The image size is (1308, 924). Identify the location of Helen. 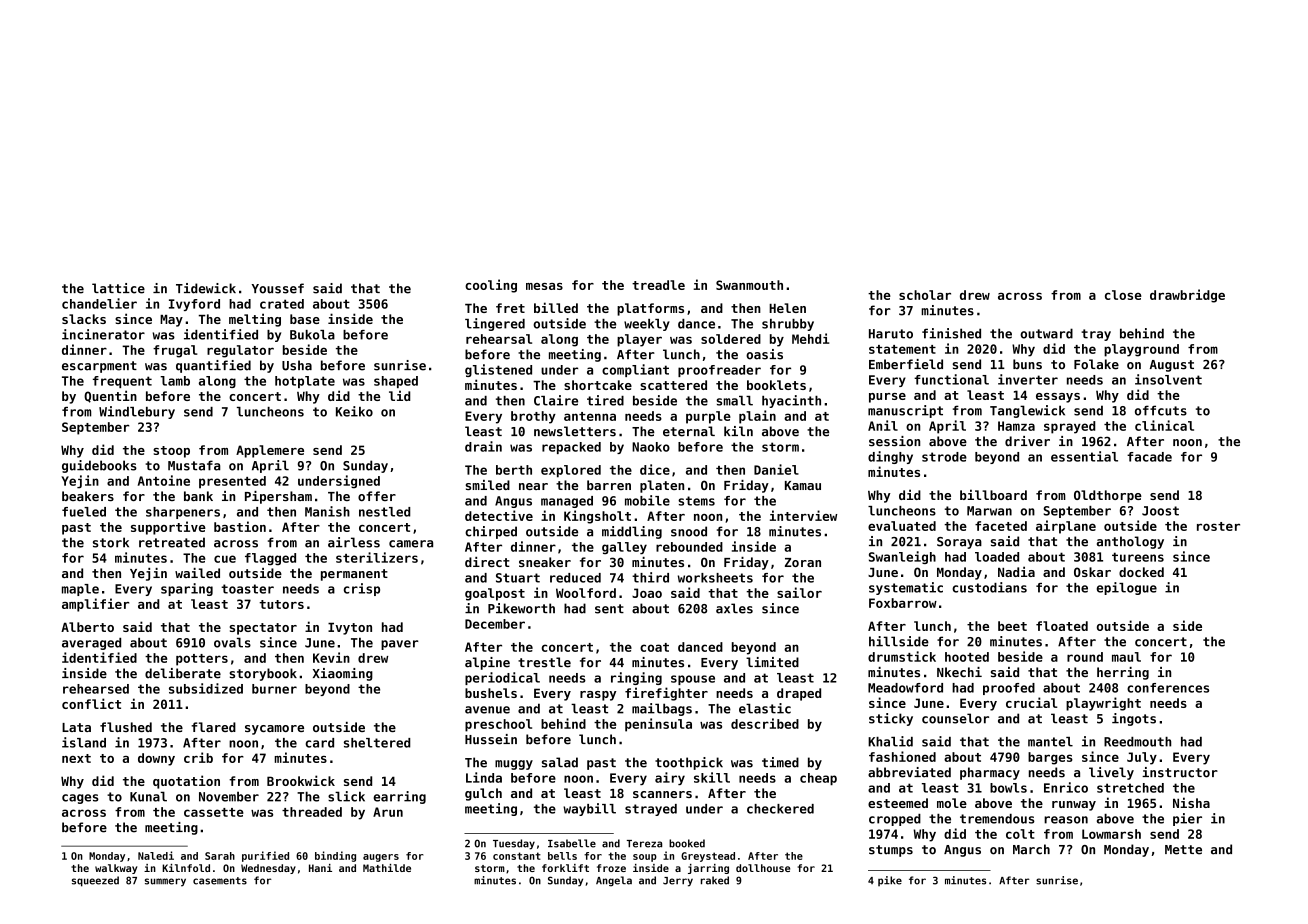
(787, 308).
